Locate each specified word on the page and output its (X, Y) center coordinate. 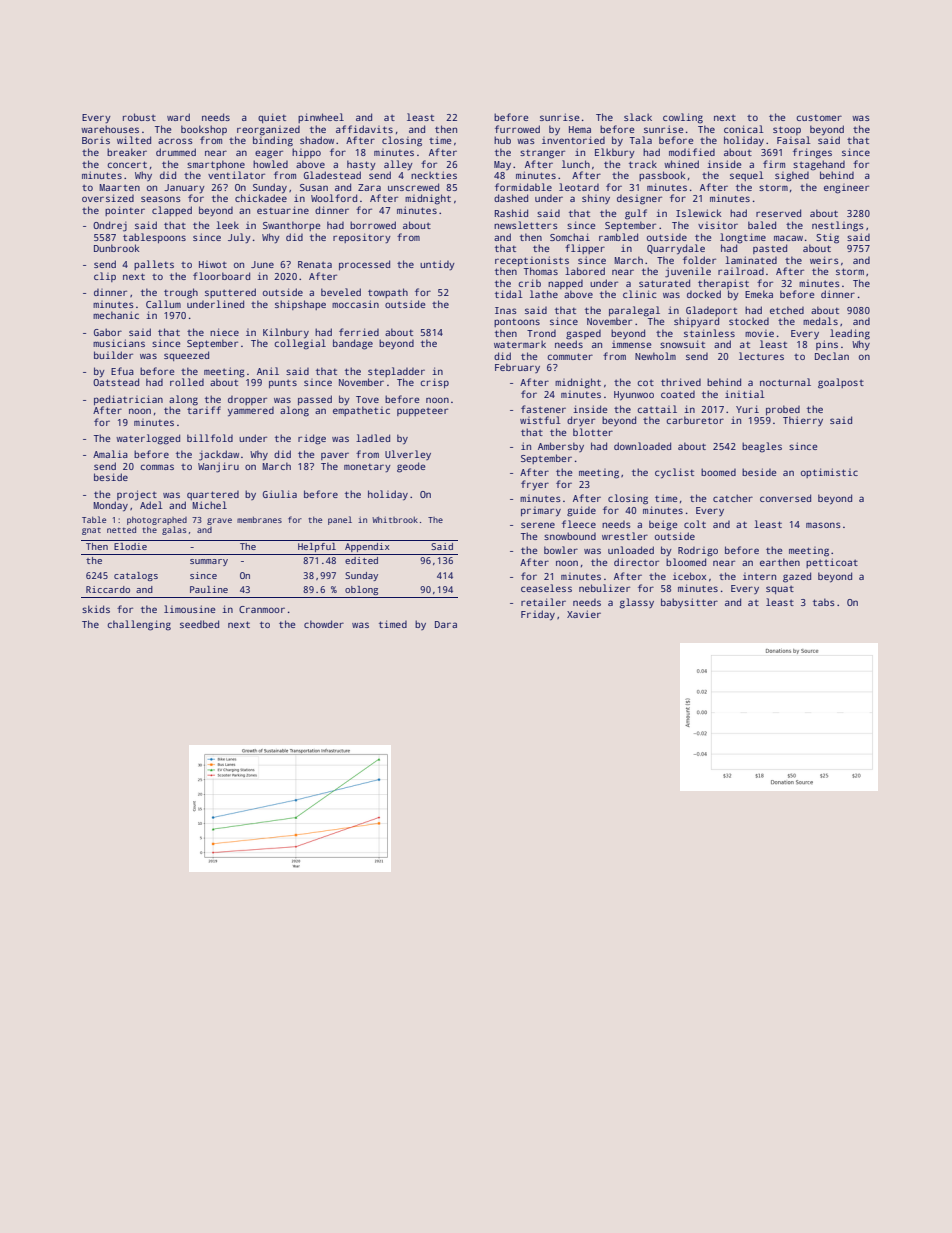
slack (638, 117)
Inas (506, 310)
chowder (324, 624)
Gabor (108, 332)
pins (827, 345)
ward (178, 117)
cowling (683, 118)
